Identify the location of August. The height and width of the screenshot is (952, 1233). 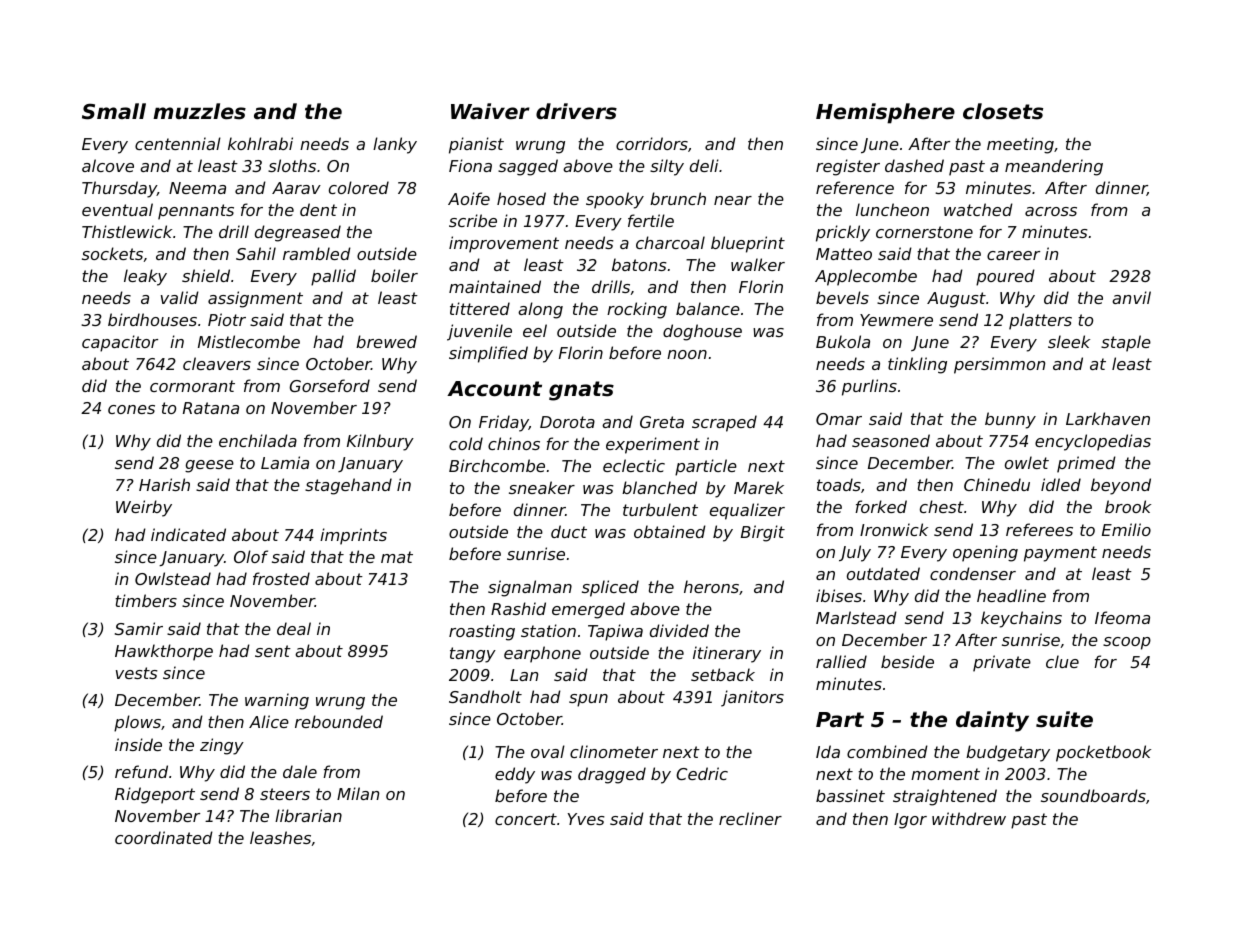
(956, 300).
